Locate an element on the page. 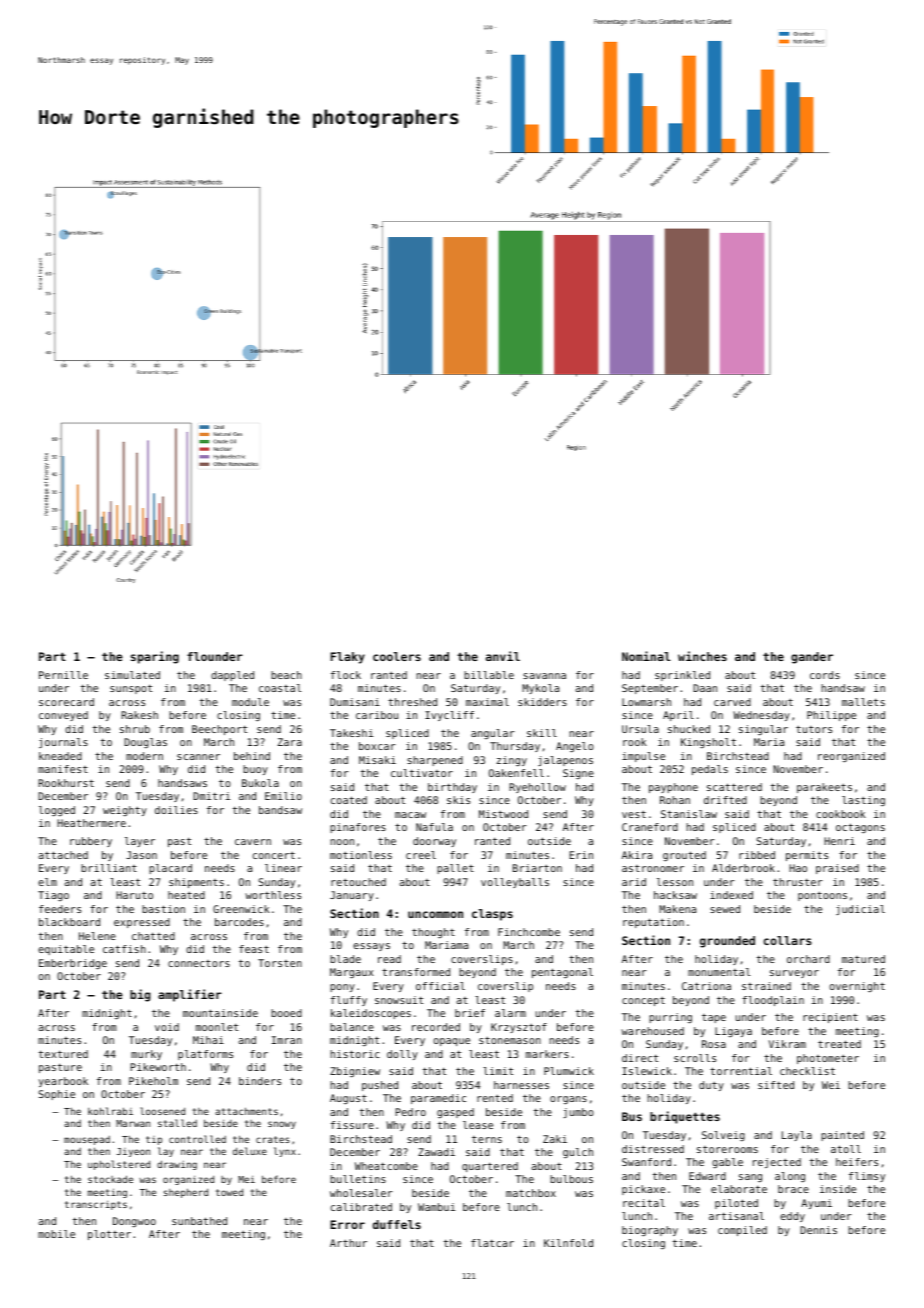 This image has width=924, height=1308. Helene is located at coordinates (97, 936).
